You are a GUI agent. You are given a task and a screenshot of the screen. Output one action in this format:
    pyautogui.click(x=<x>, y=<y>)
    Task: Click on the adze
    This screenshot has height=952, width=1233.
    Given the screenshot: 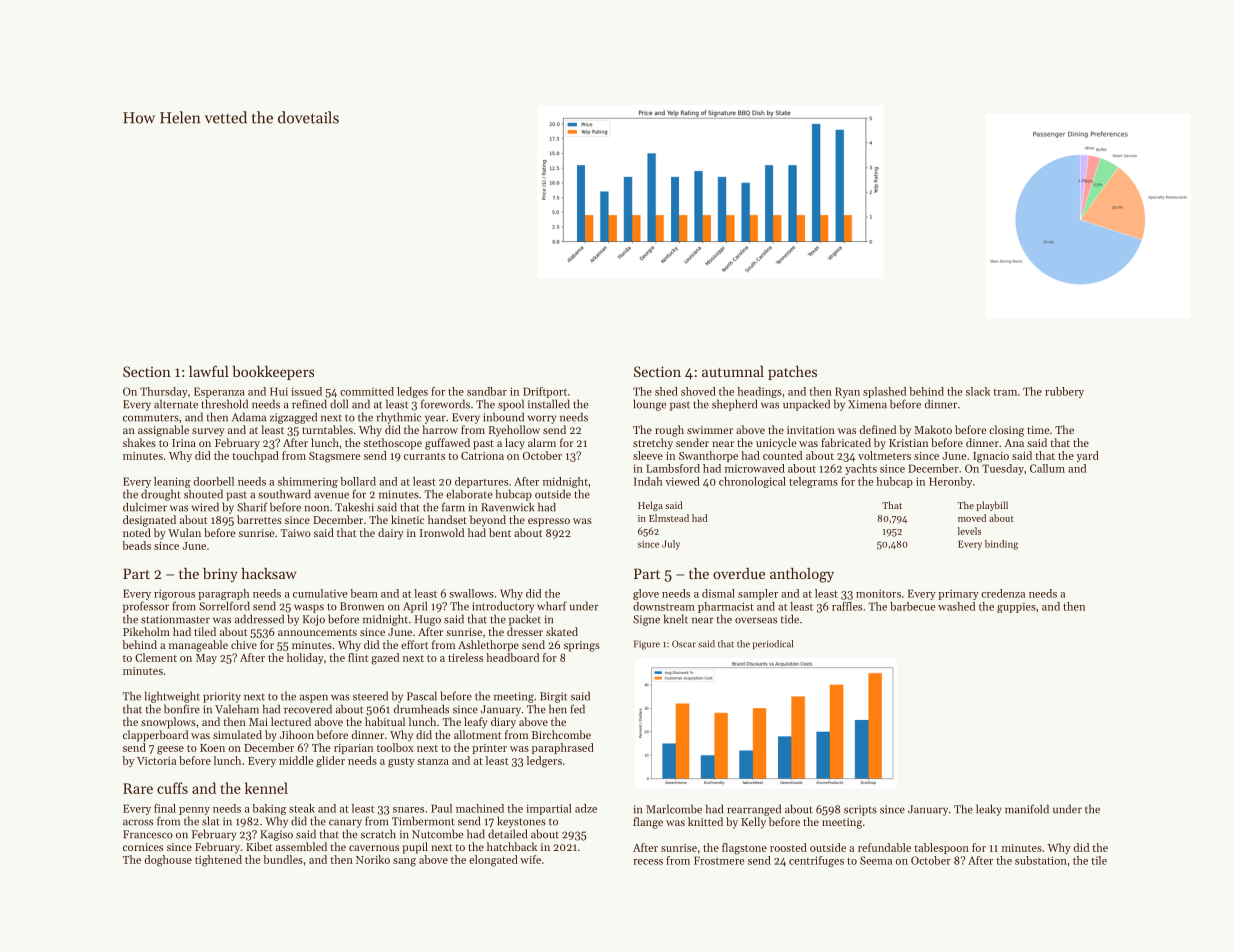 What is the action you would take?
    pyautogui.click(x=586, y=808)
